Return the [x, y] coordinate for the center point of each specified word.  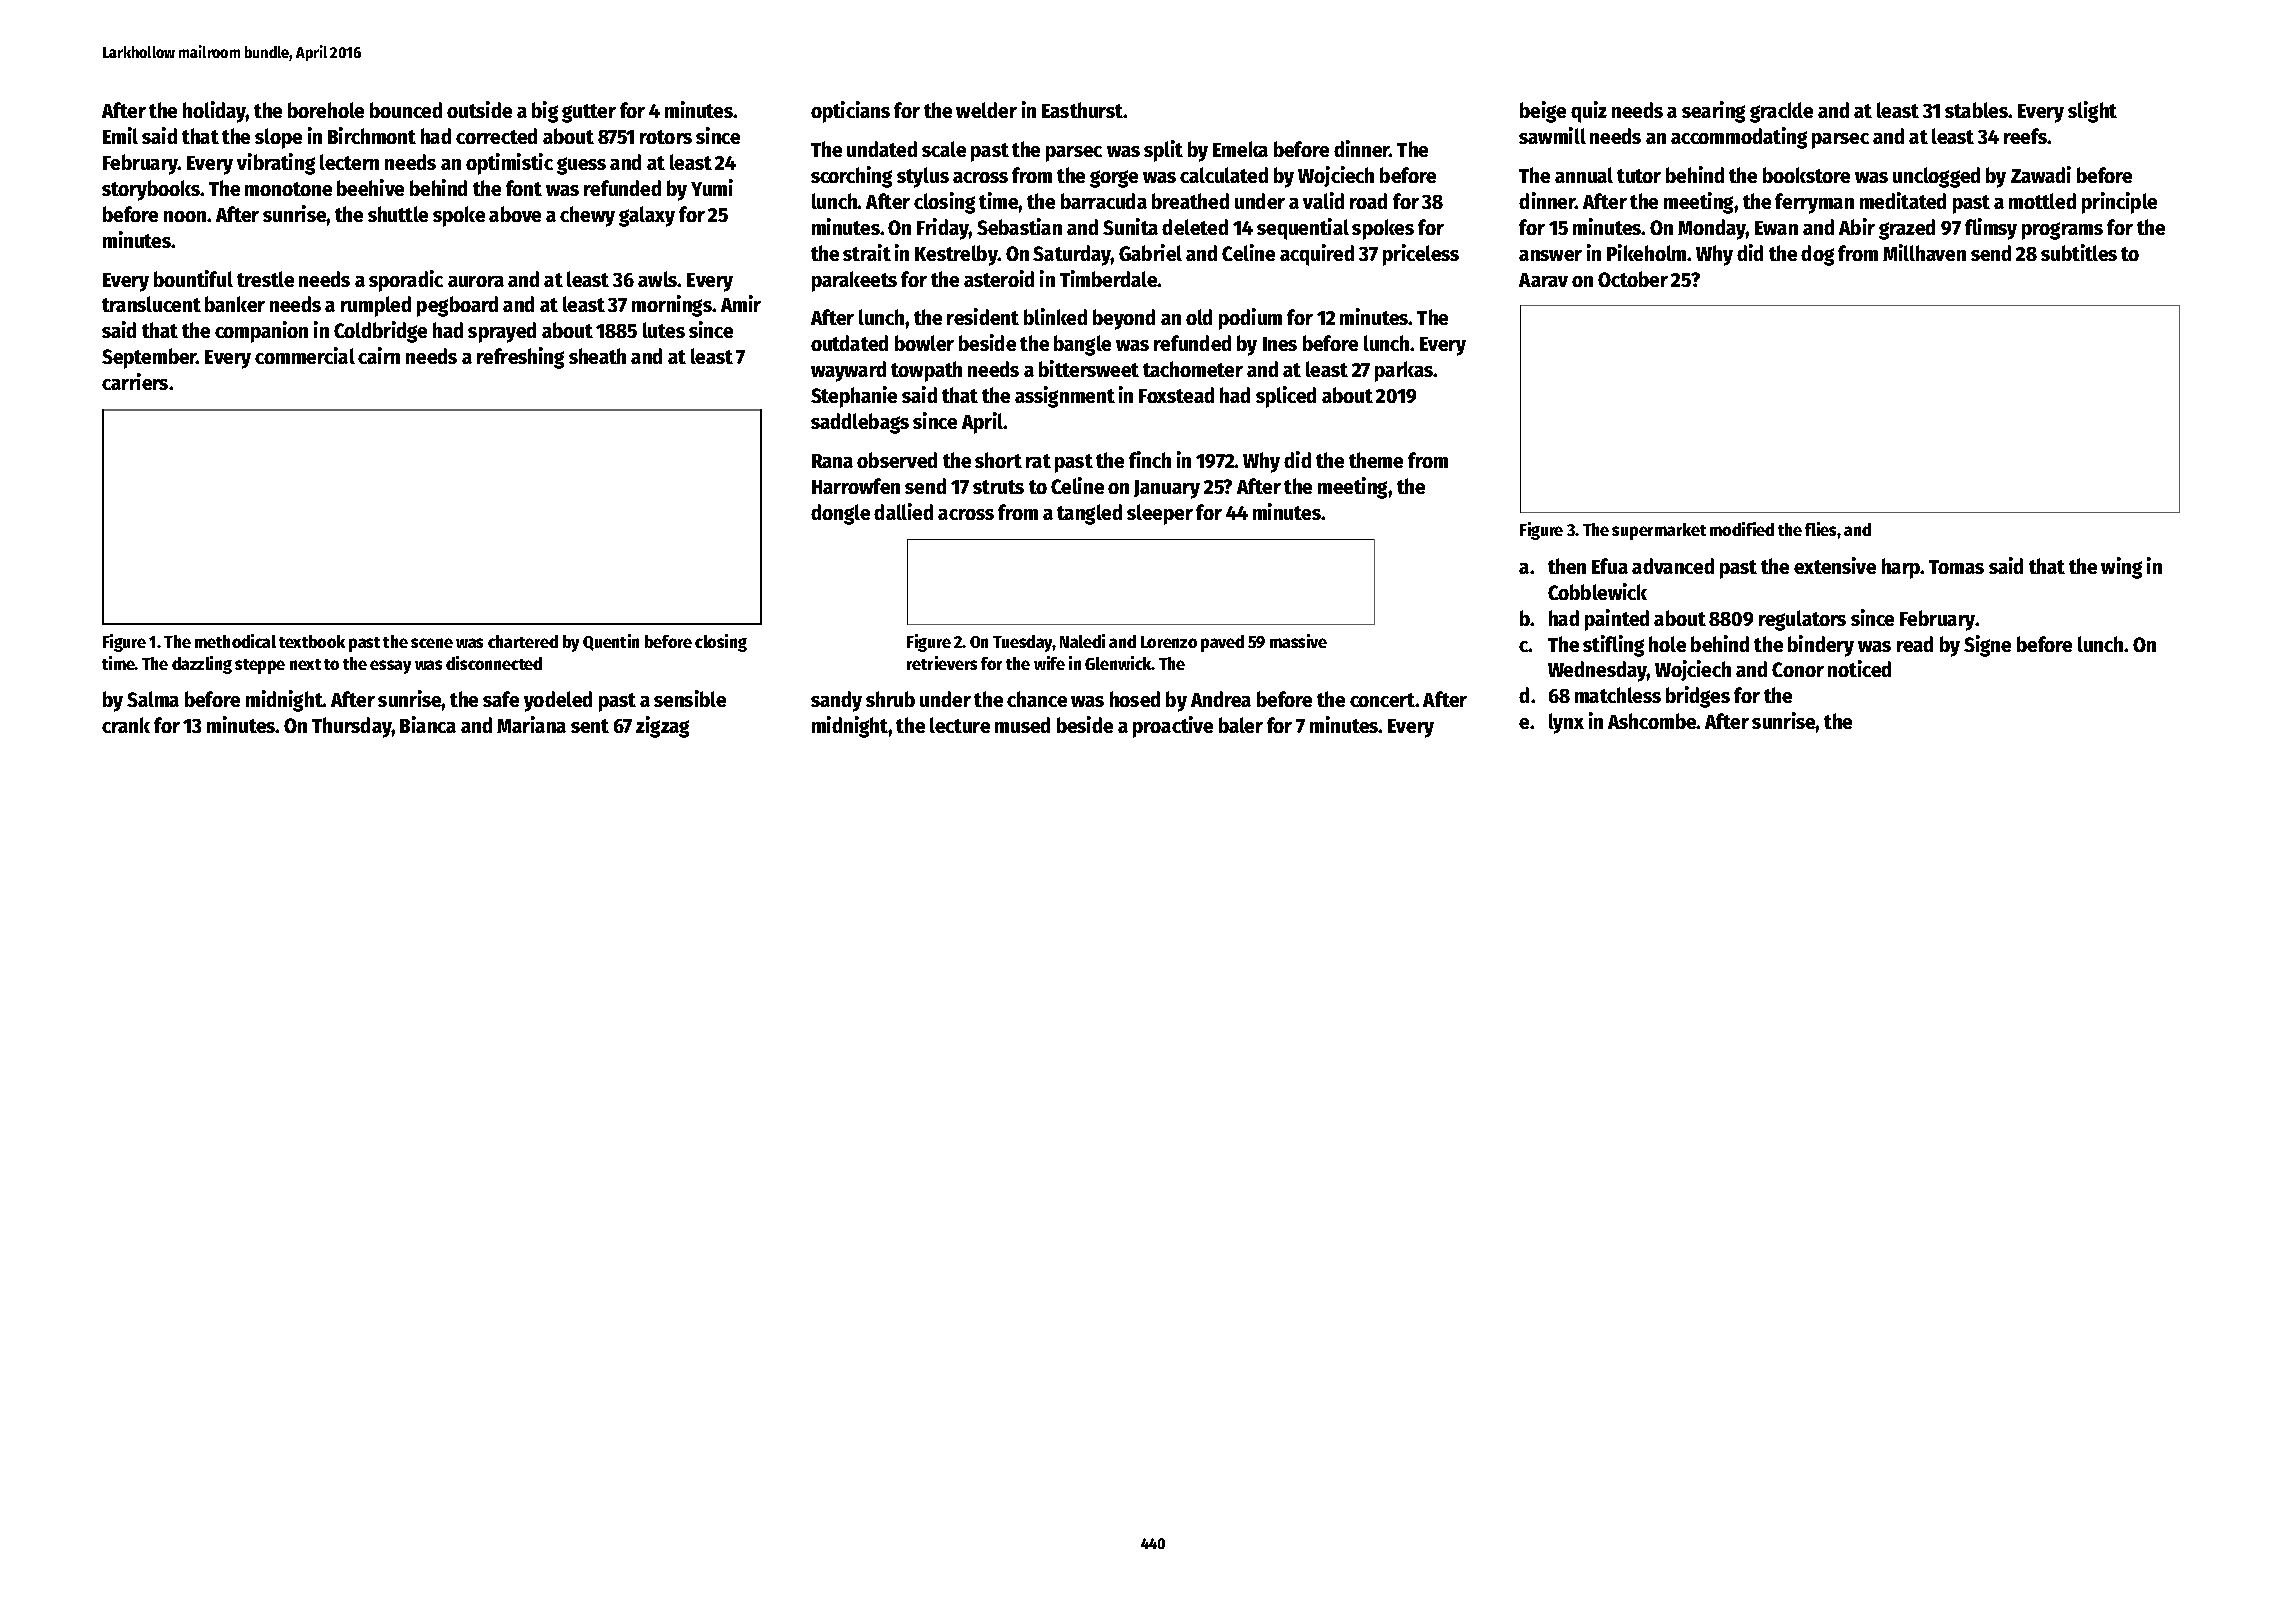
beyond [1124, 319]
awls [658, 279]
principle [2119, 203]
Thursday [352, 727]
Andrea [1221, 699]
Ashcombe [1652, 721]
